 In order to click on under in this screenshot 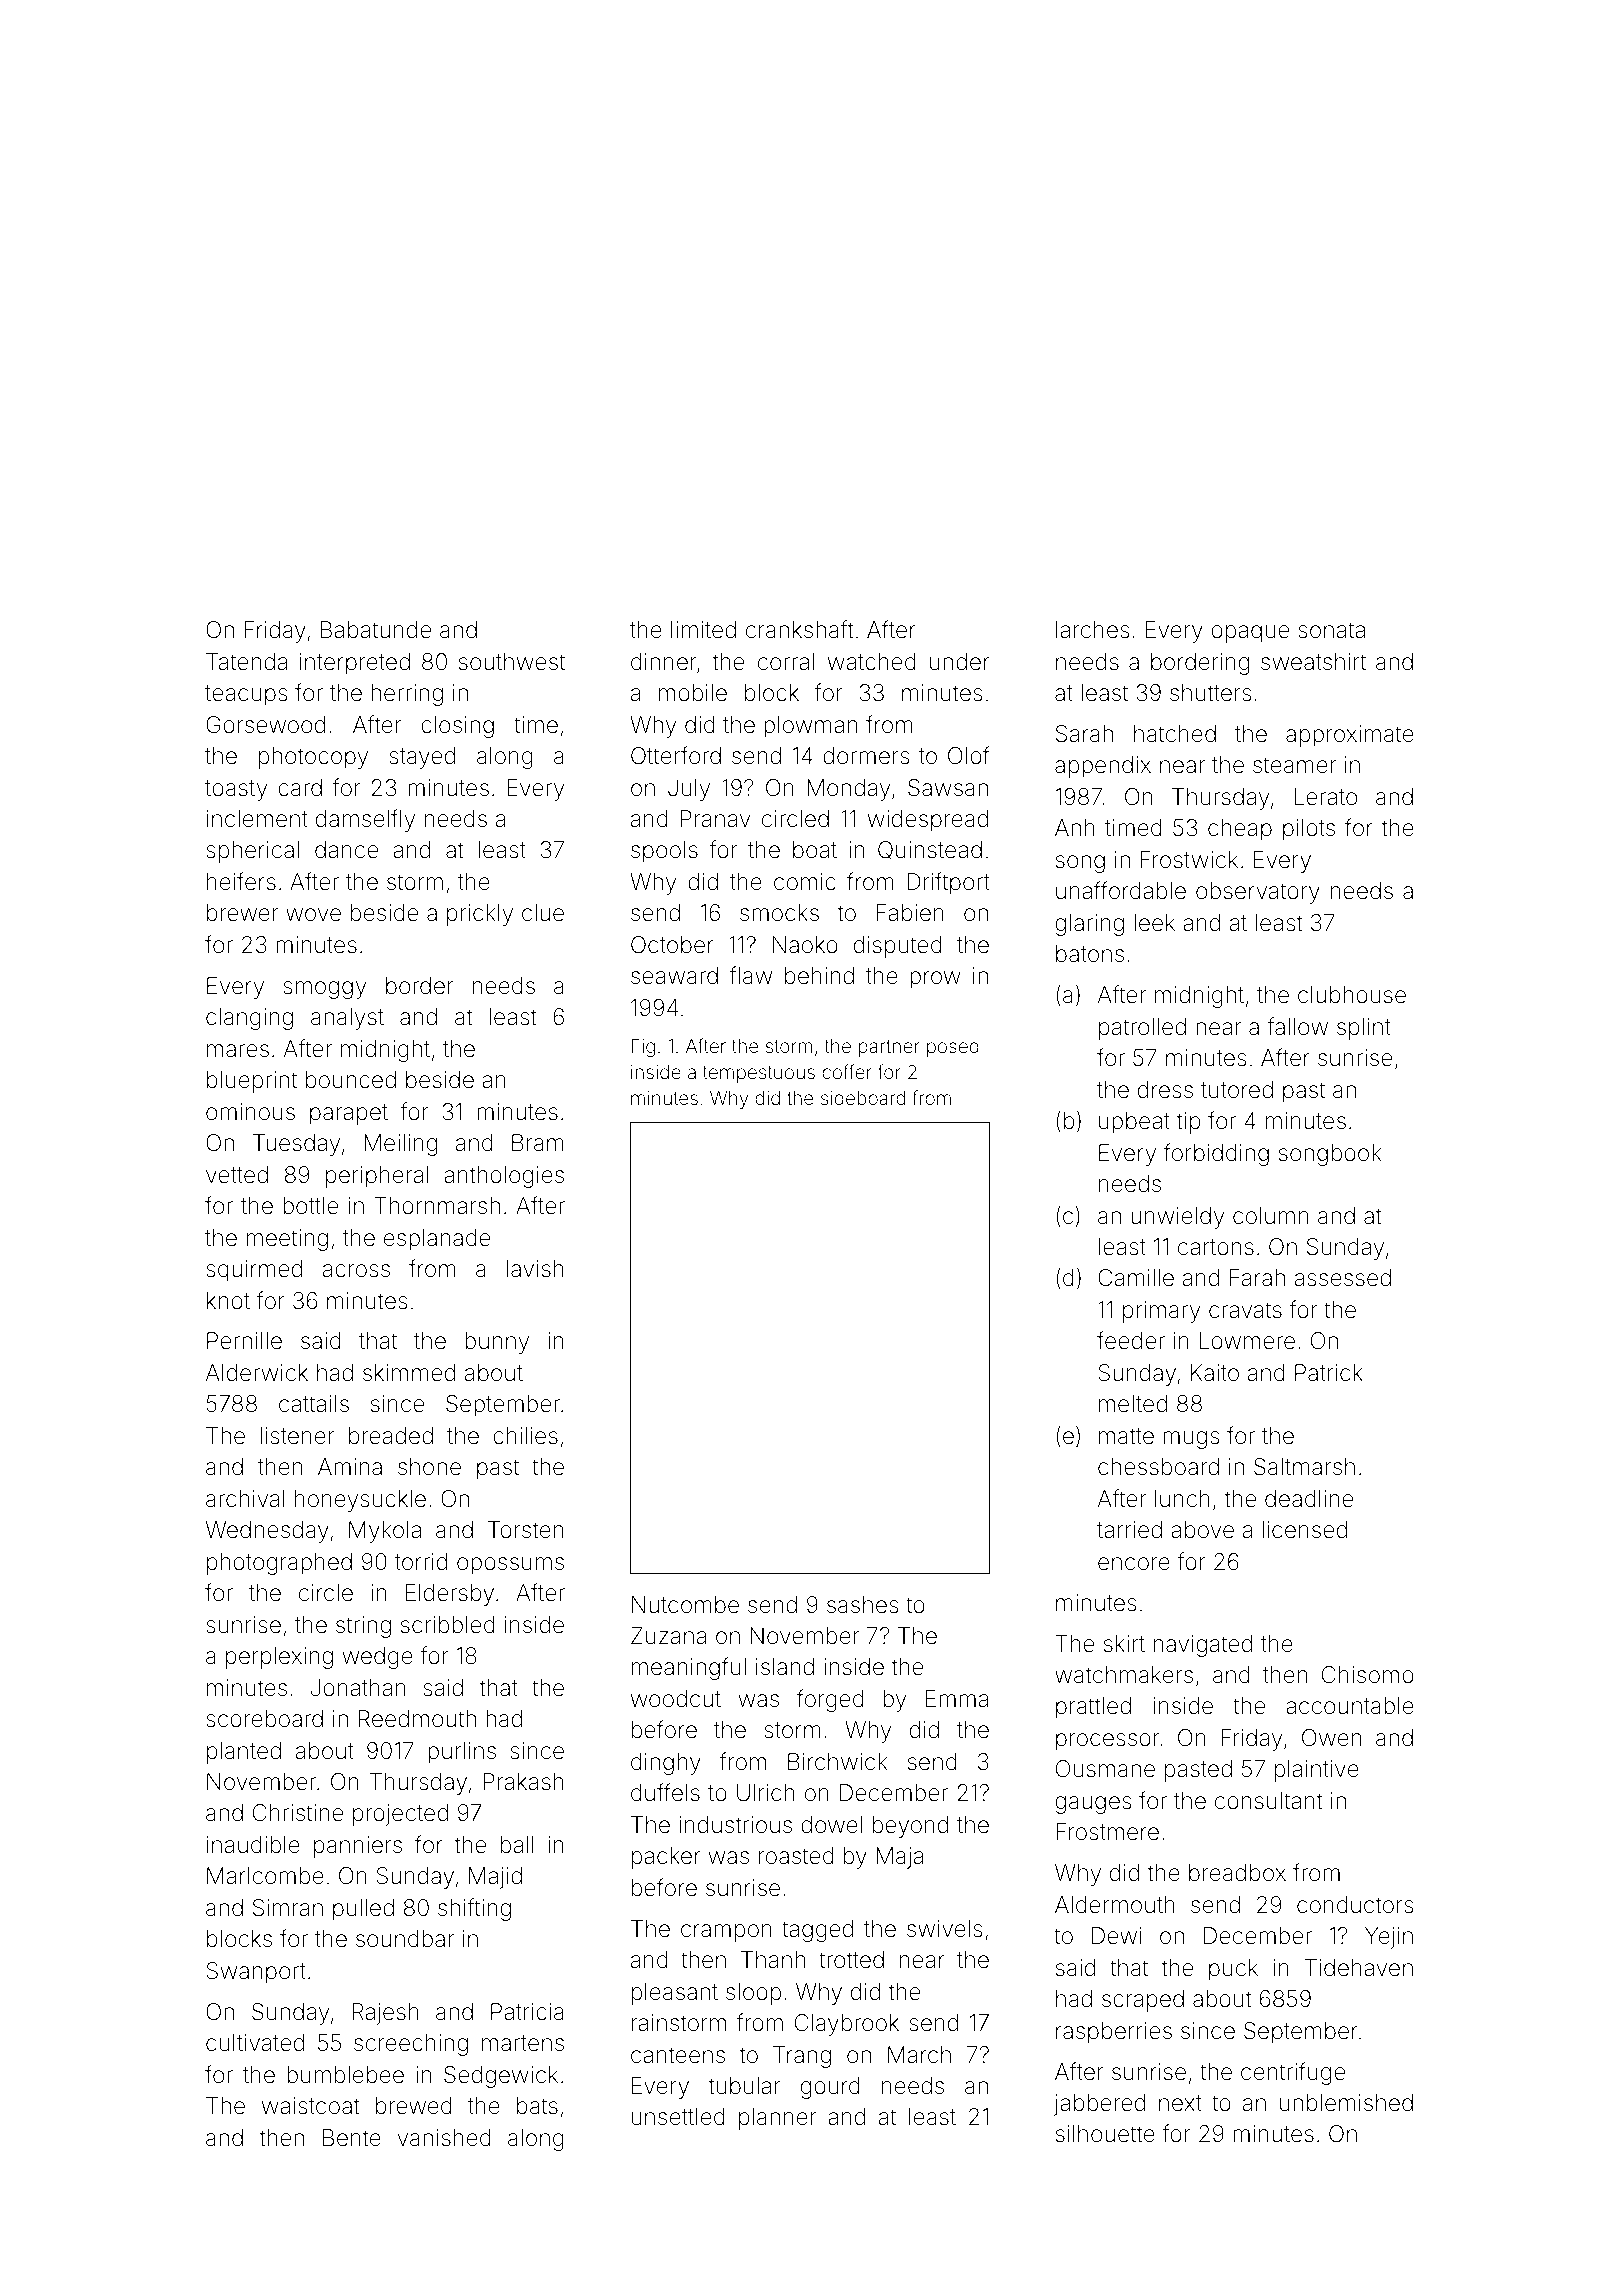, I will do `click(960, 662)`.
